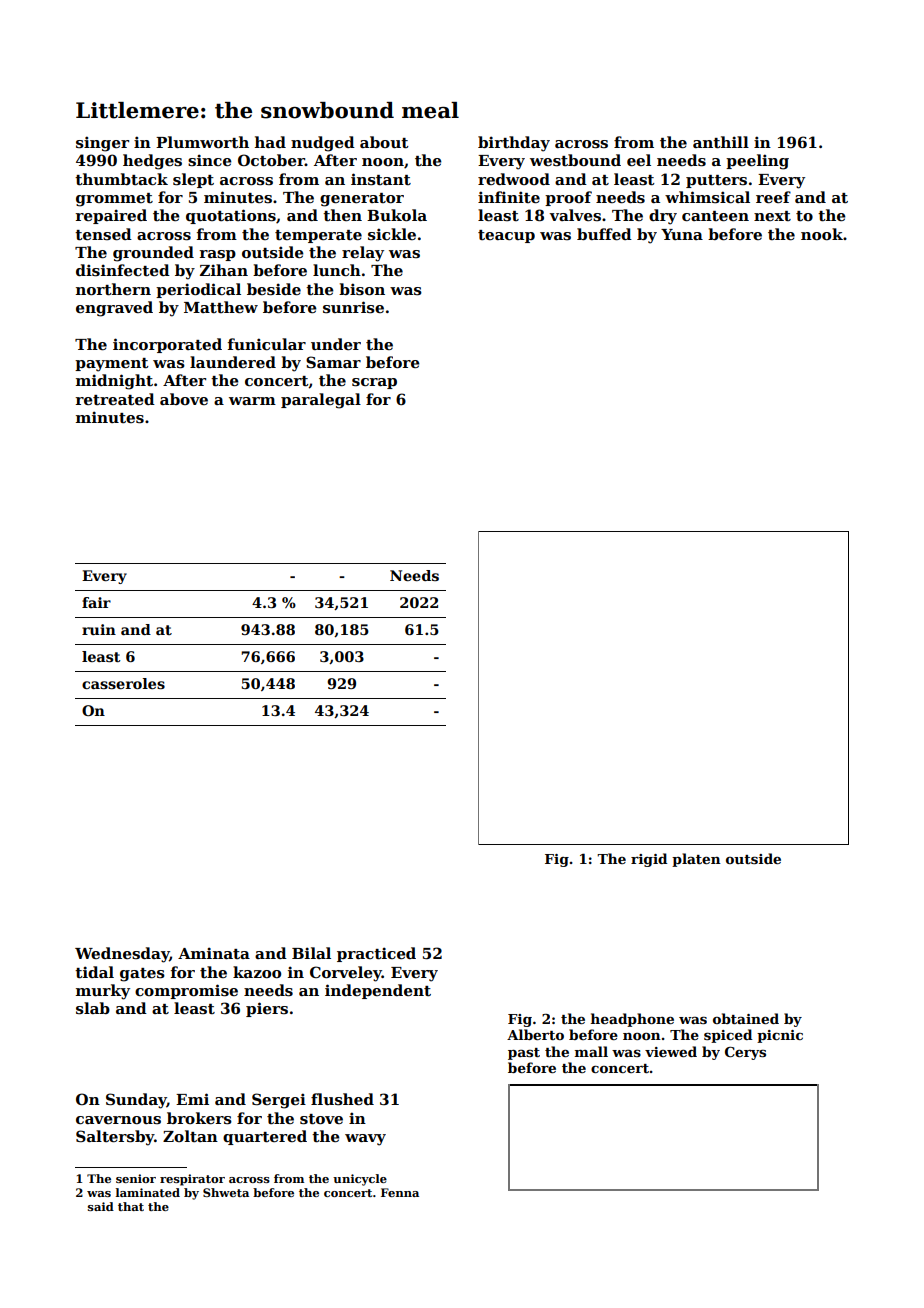 The height and width of the screenshot is (1308, 924). Describe the element at coordinates (524, 1054) in the screenshot. I see `past` at that location.
